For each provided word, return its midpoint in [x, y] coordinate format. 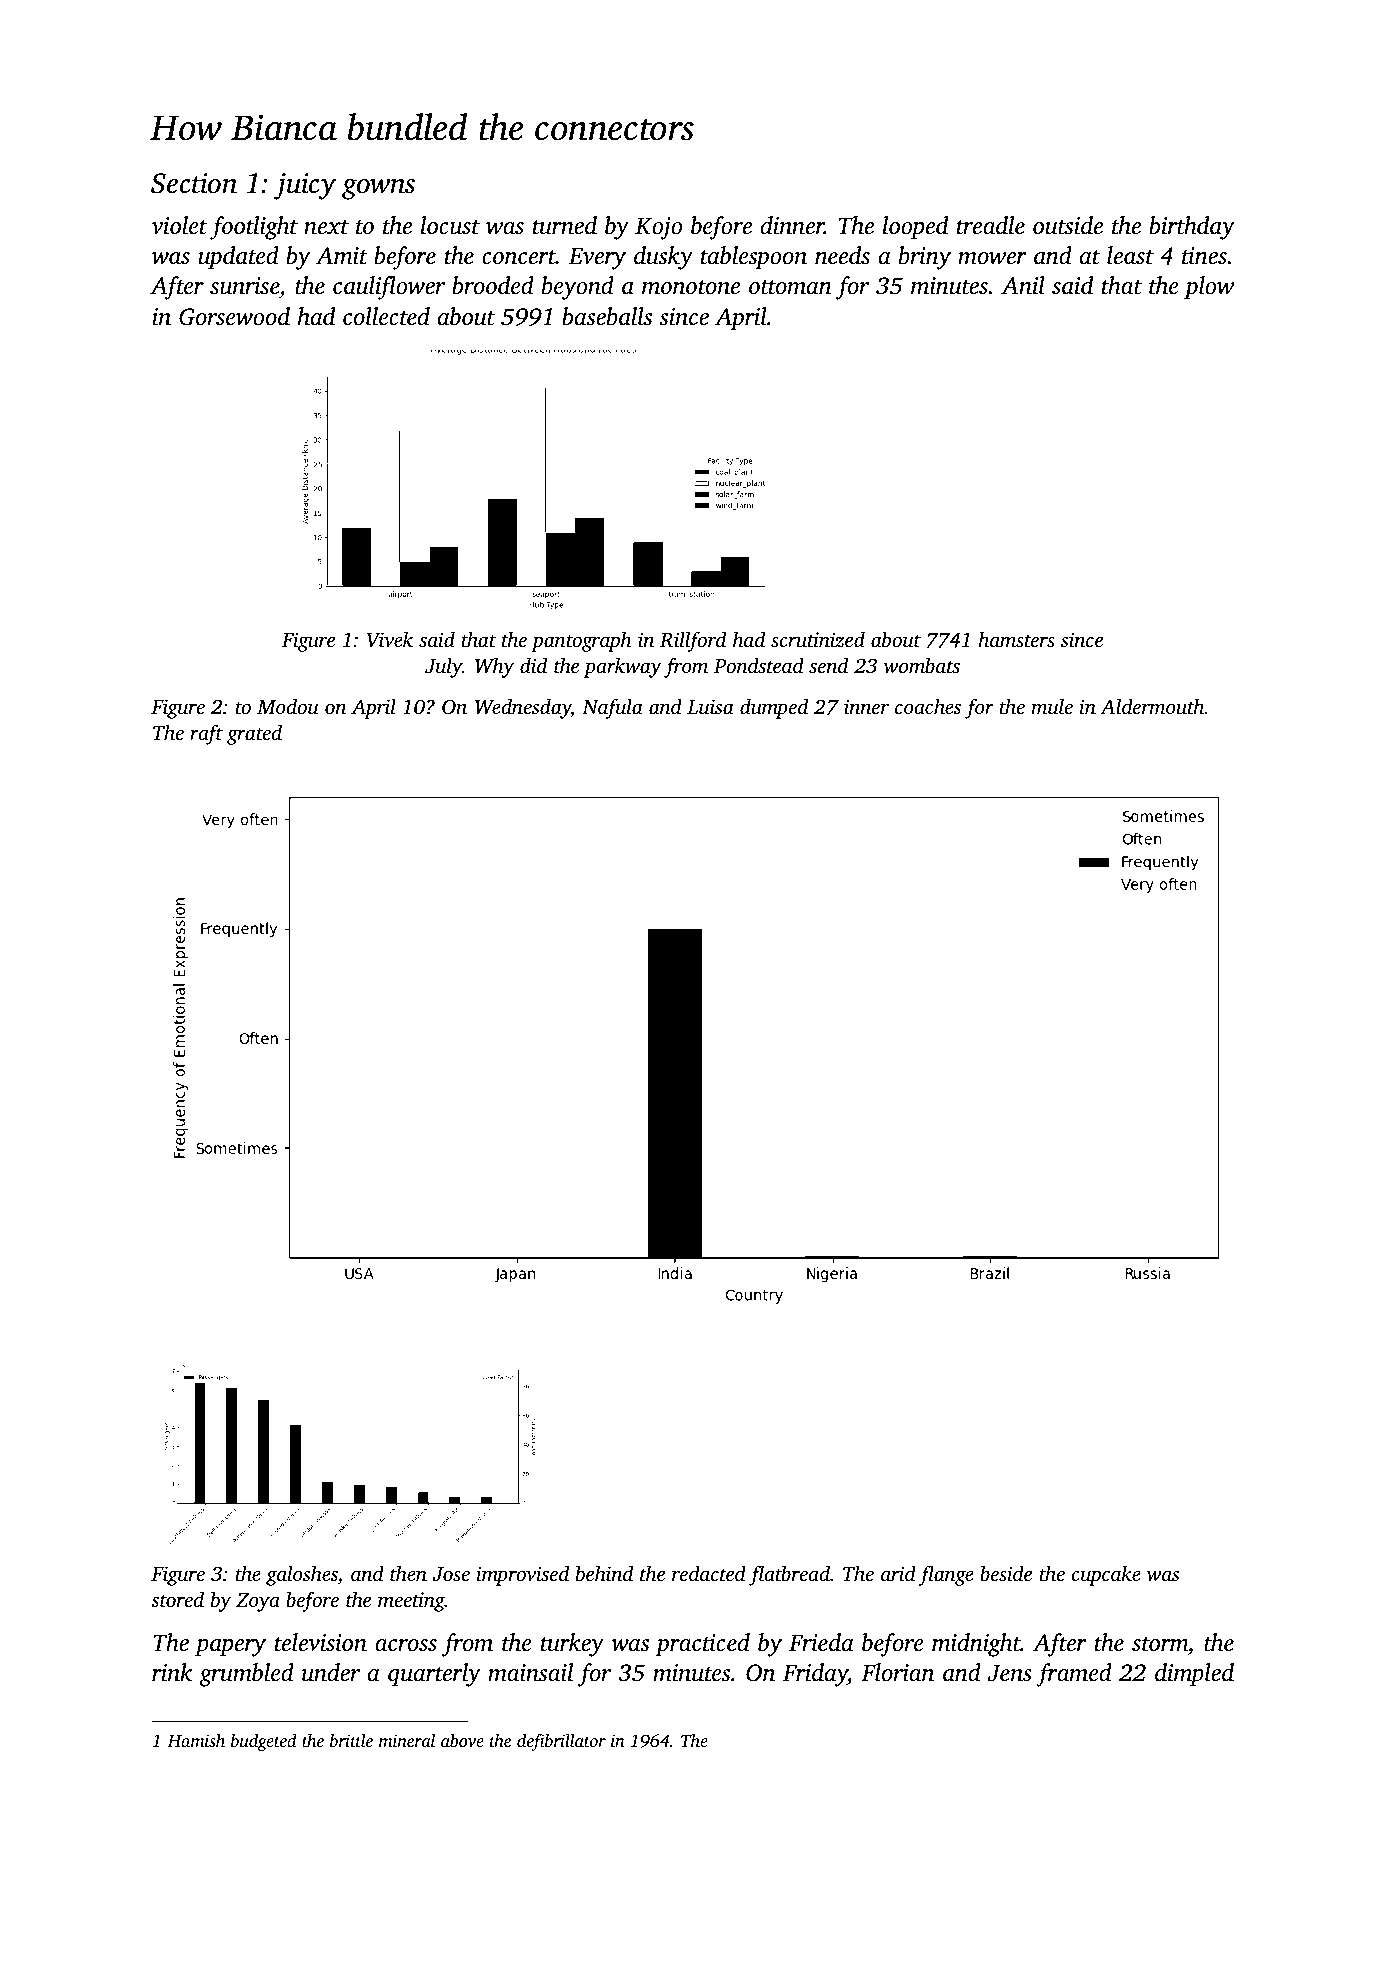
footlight [254, 228]
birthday [1192, 228]
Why [494, 667]
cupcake [1106, 1575]
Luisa [710, 706]
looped [915, 228]
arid [898, 1573]
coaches [928, 706]
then [408, 1573]
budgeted [264, 1742]
